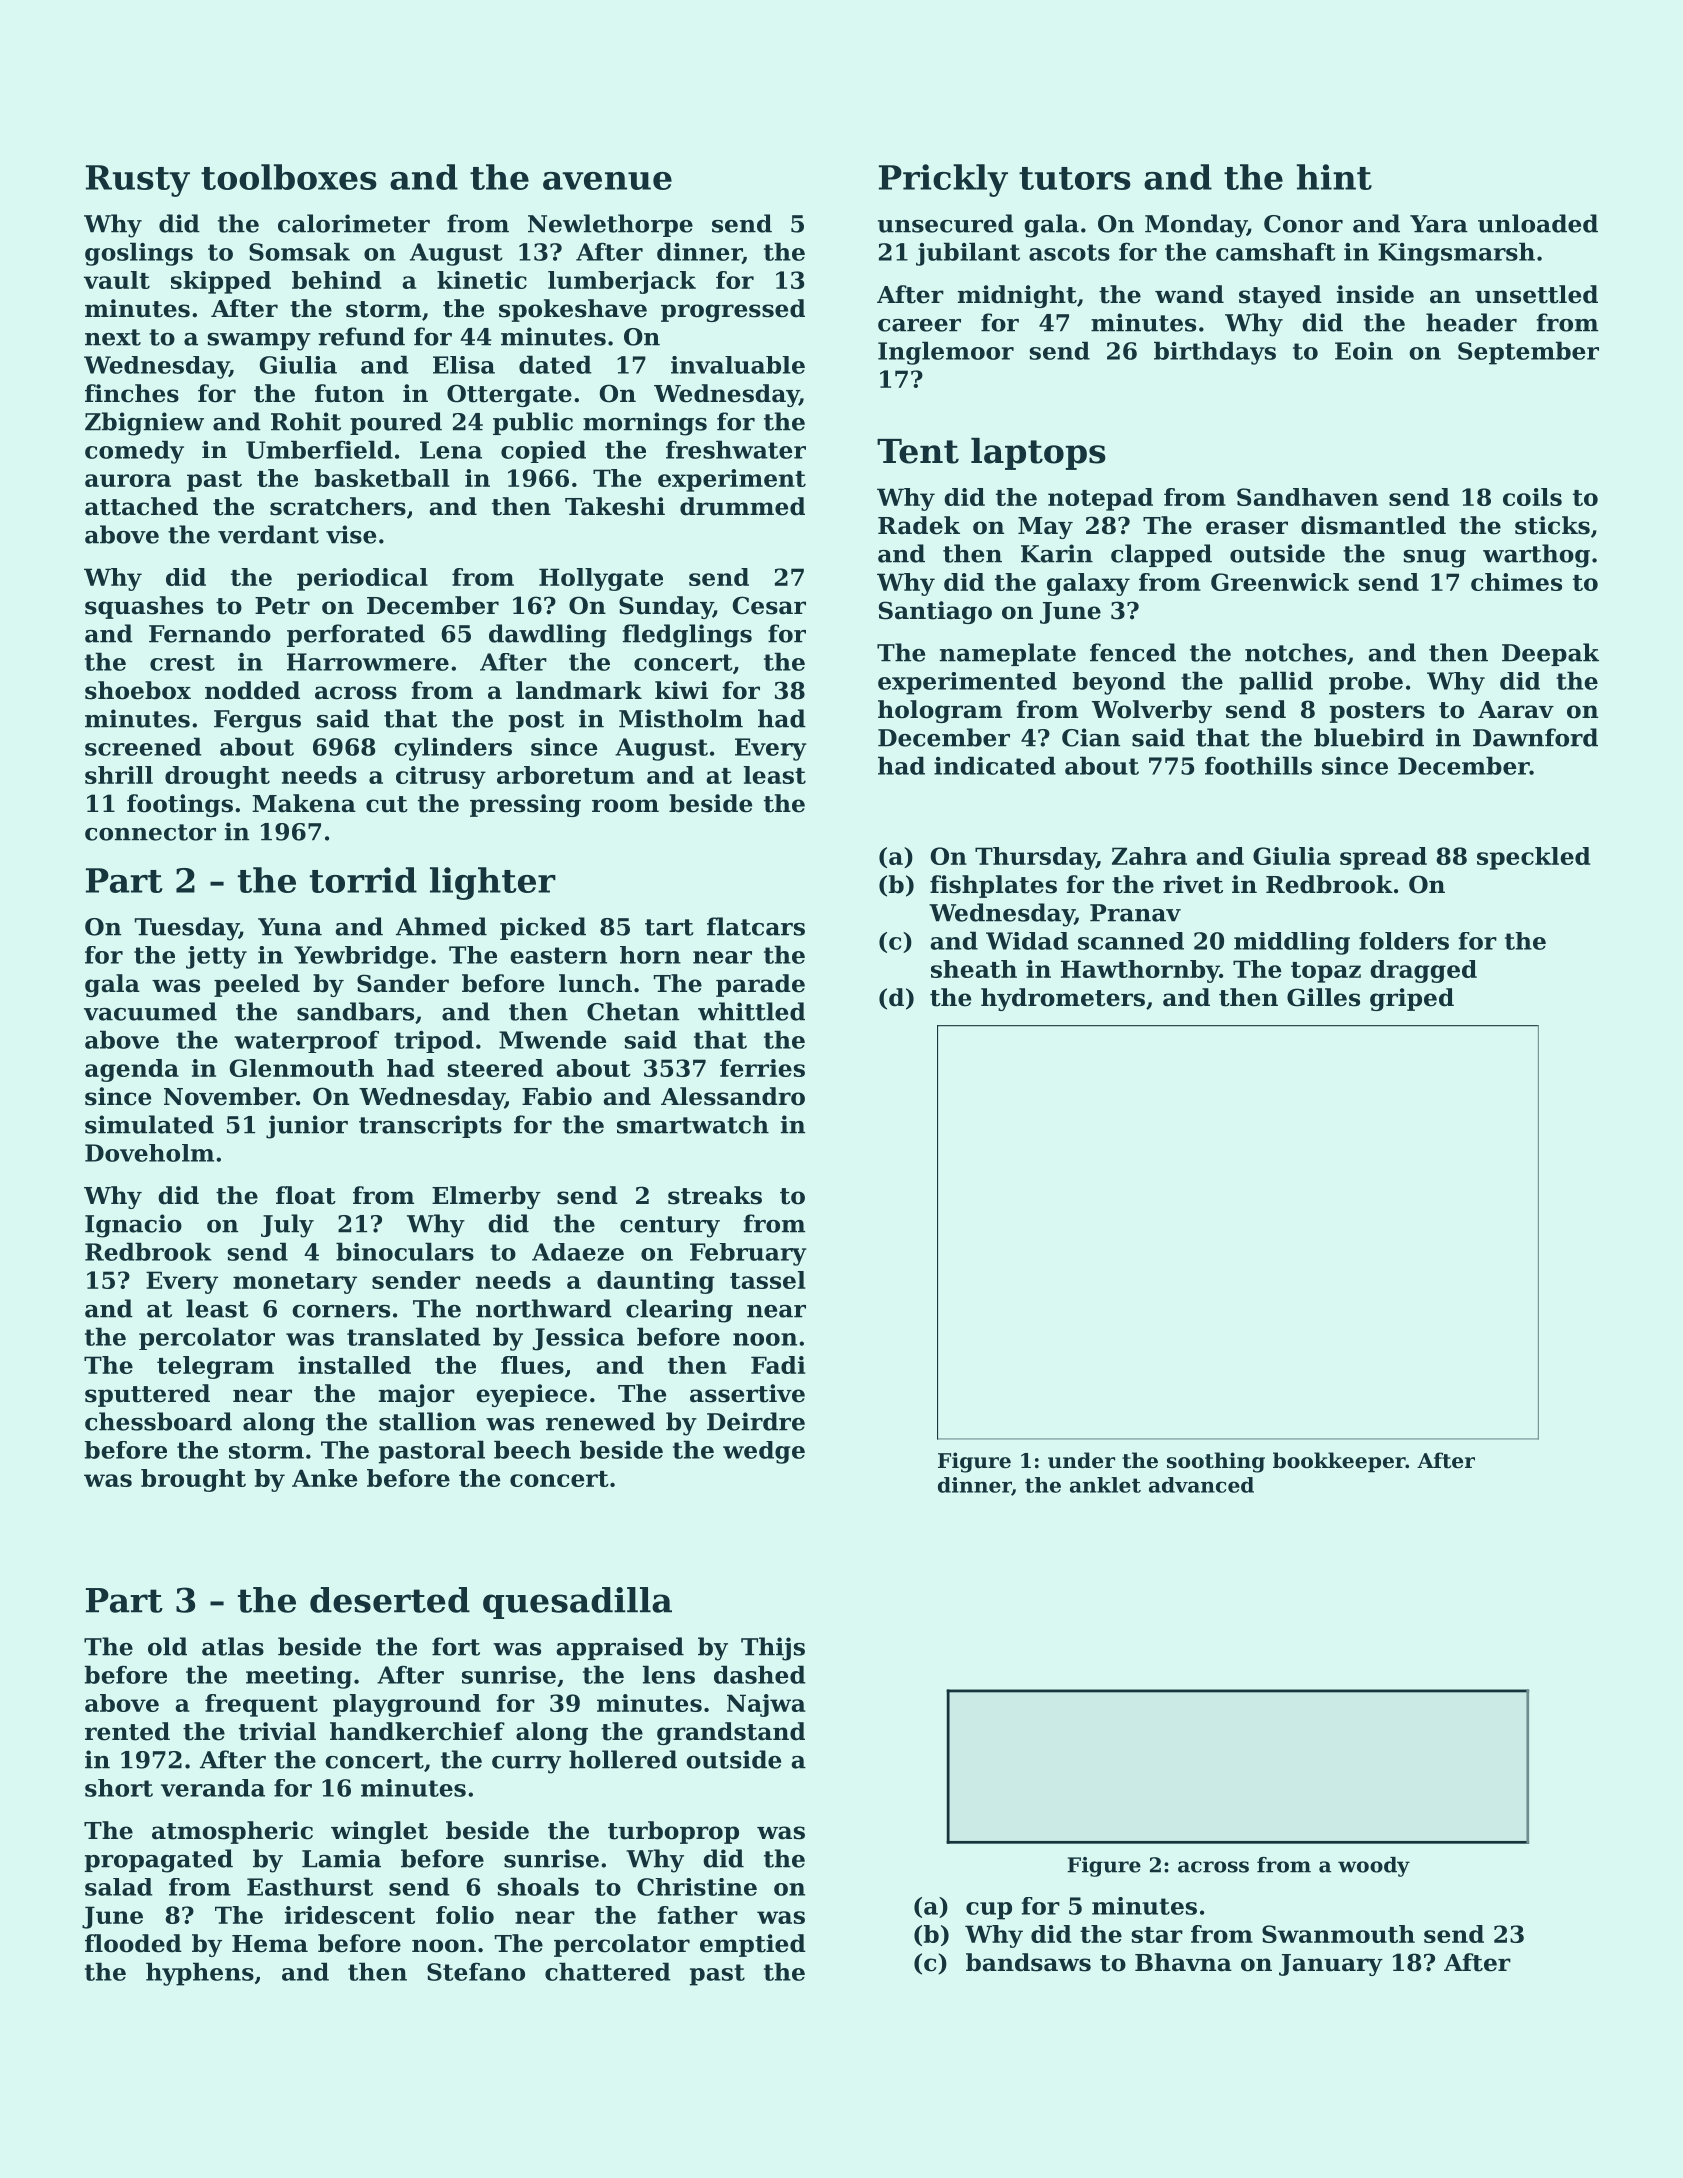 The image size is (1683, 2178). I want to click on tutors, so click(1075, 178).
